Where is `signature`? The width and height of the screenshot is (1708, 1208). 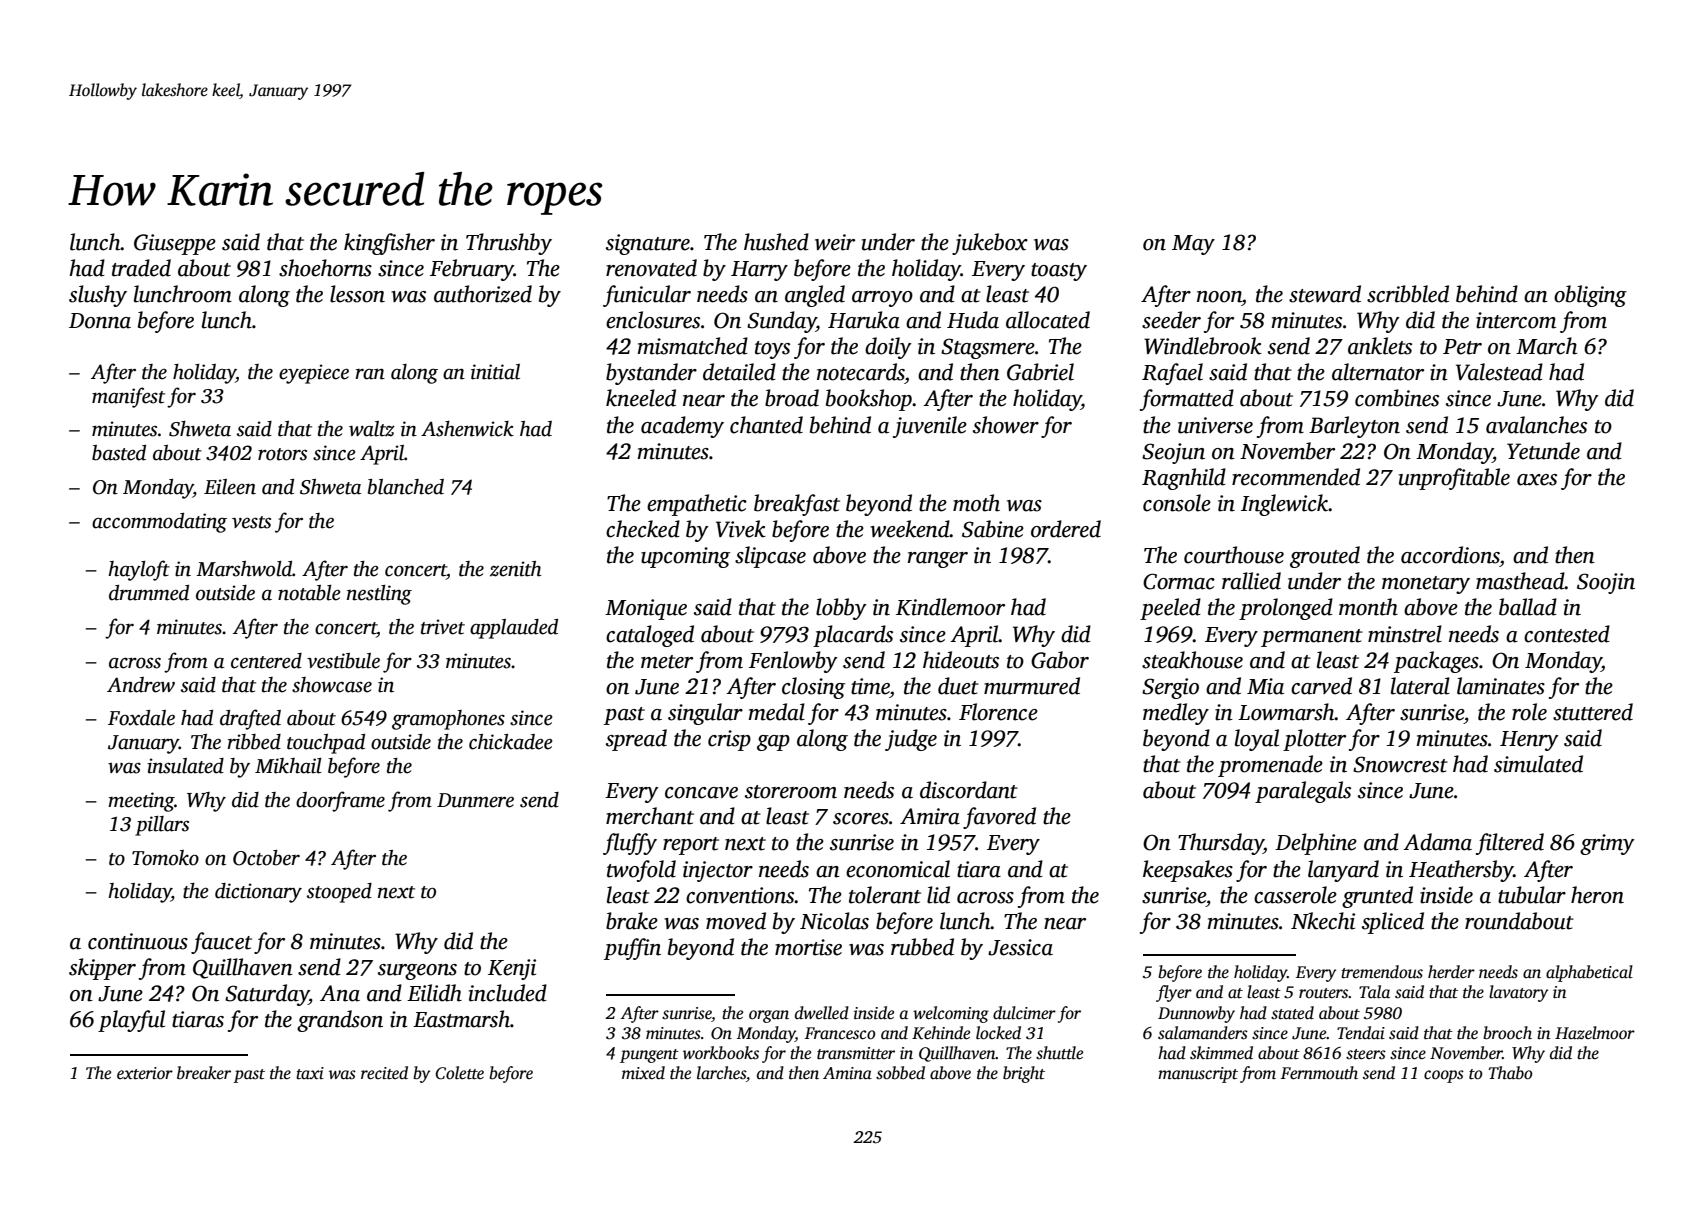
signature is located at coordinates (648, 244).
